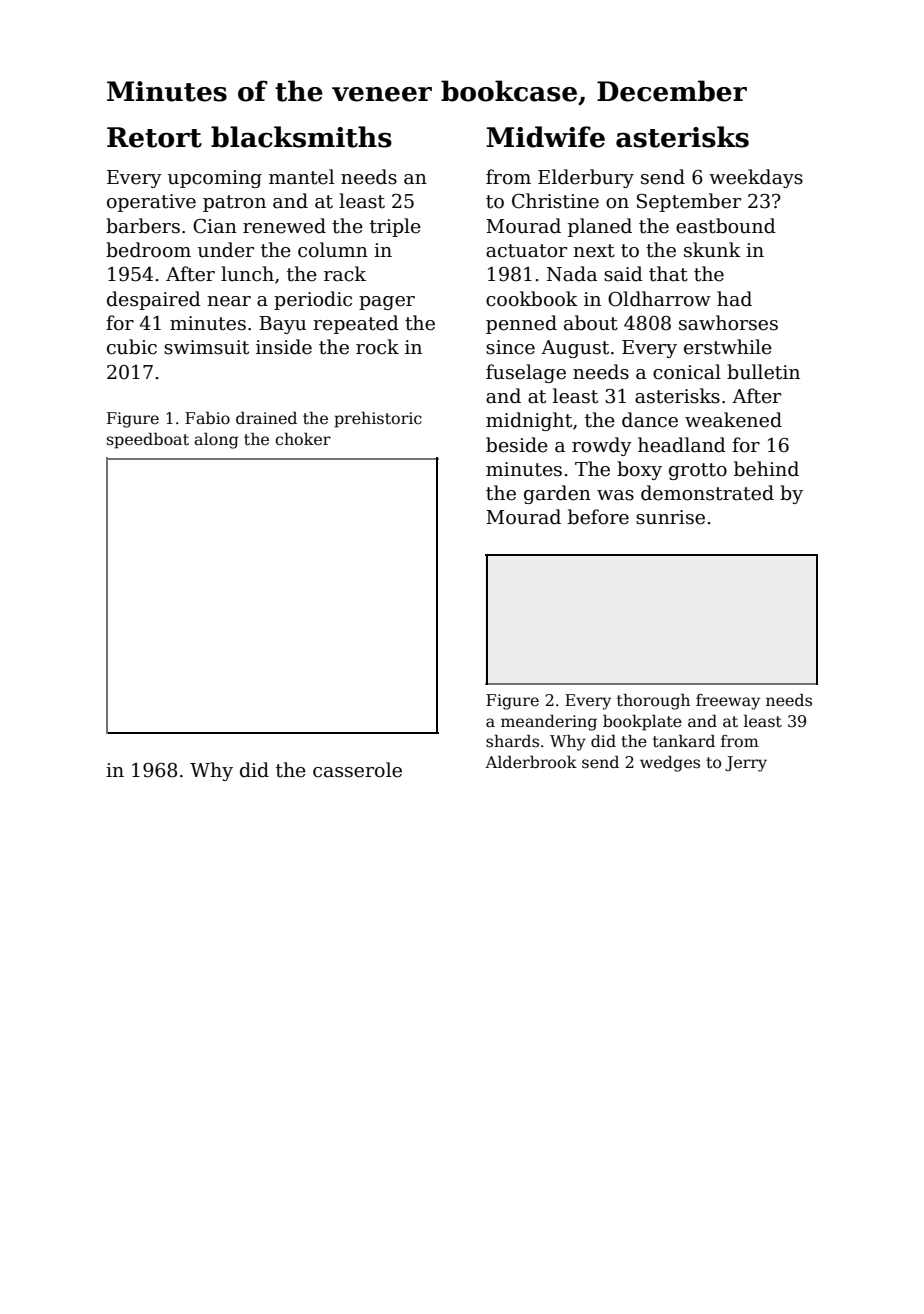  I want to click on cubic, so click(132, 347).
